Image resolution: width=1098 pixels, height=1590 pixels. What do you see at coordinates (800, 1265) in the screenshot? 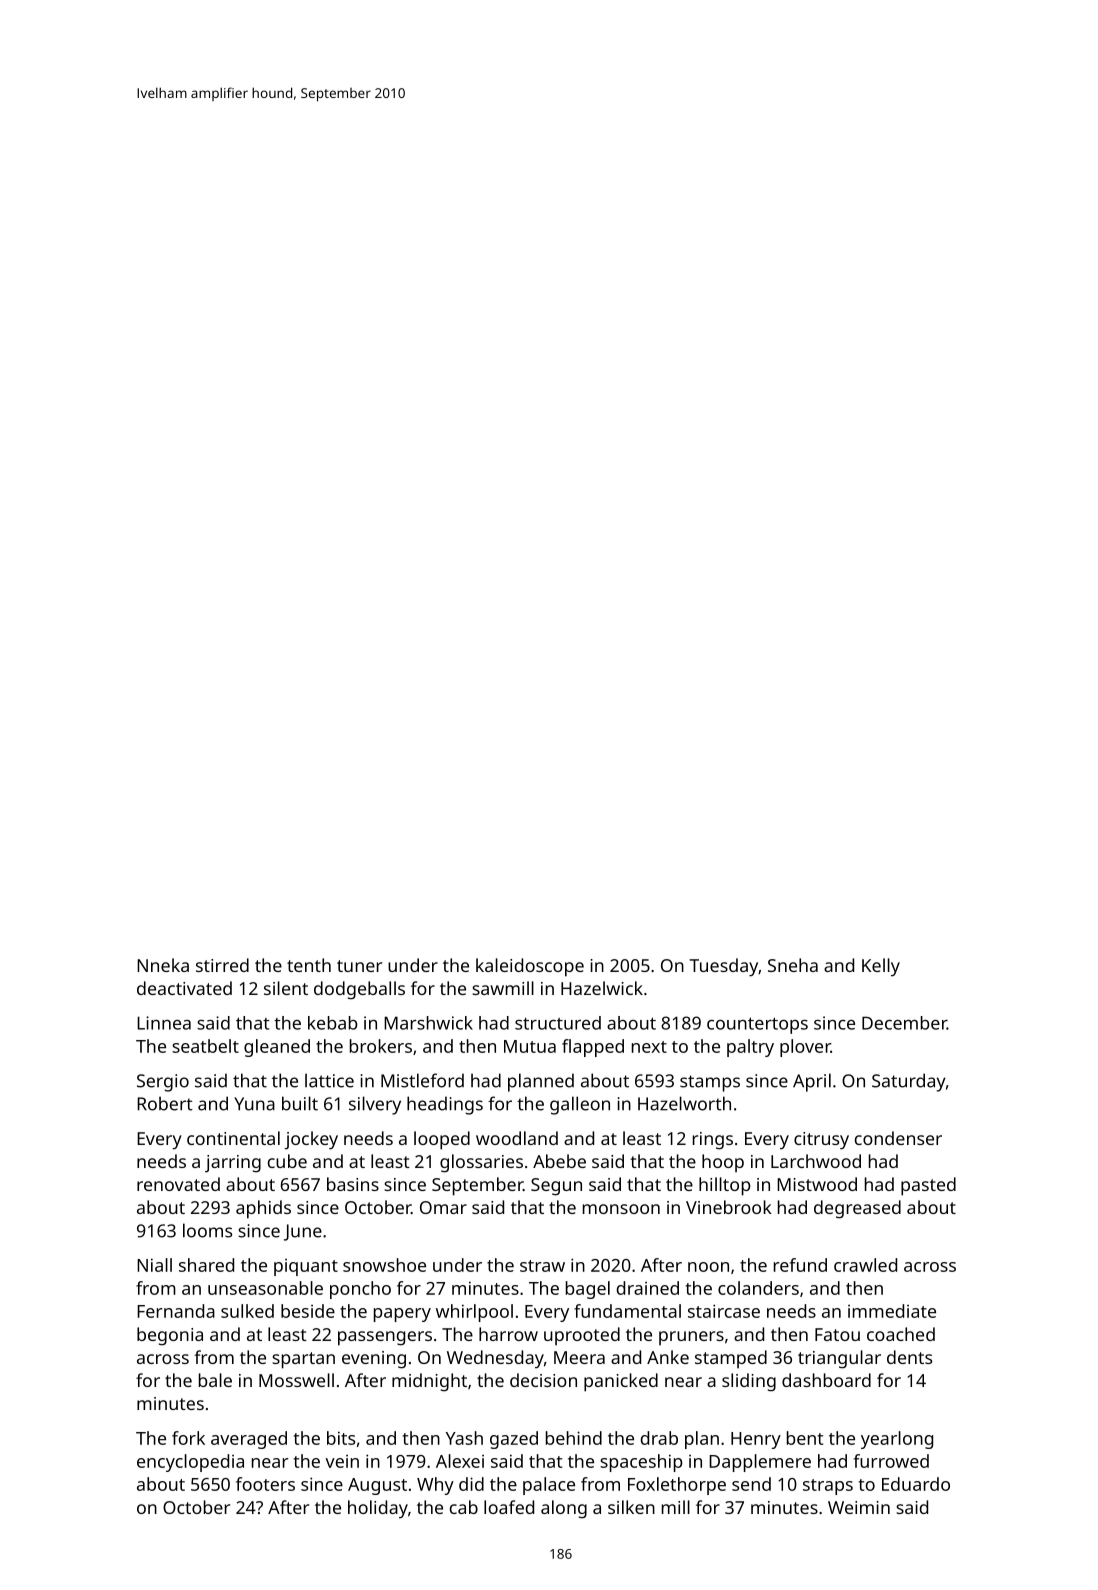
I see `refund` at bounding box center [800, 1265].
